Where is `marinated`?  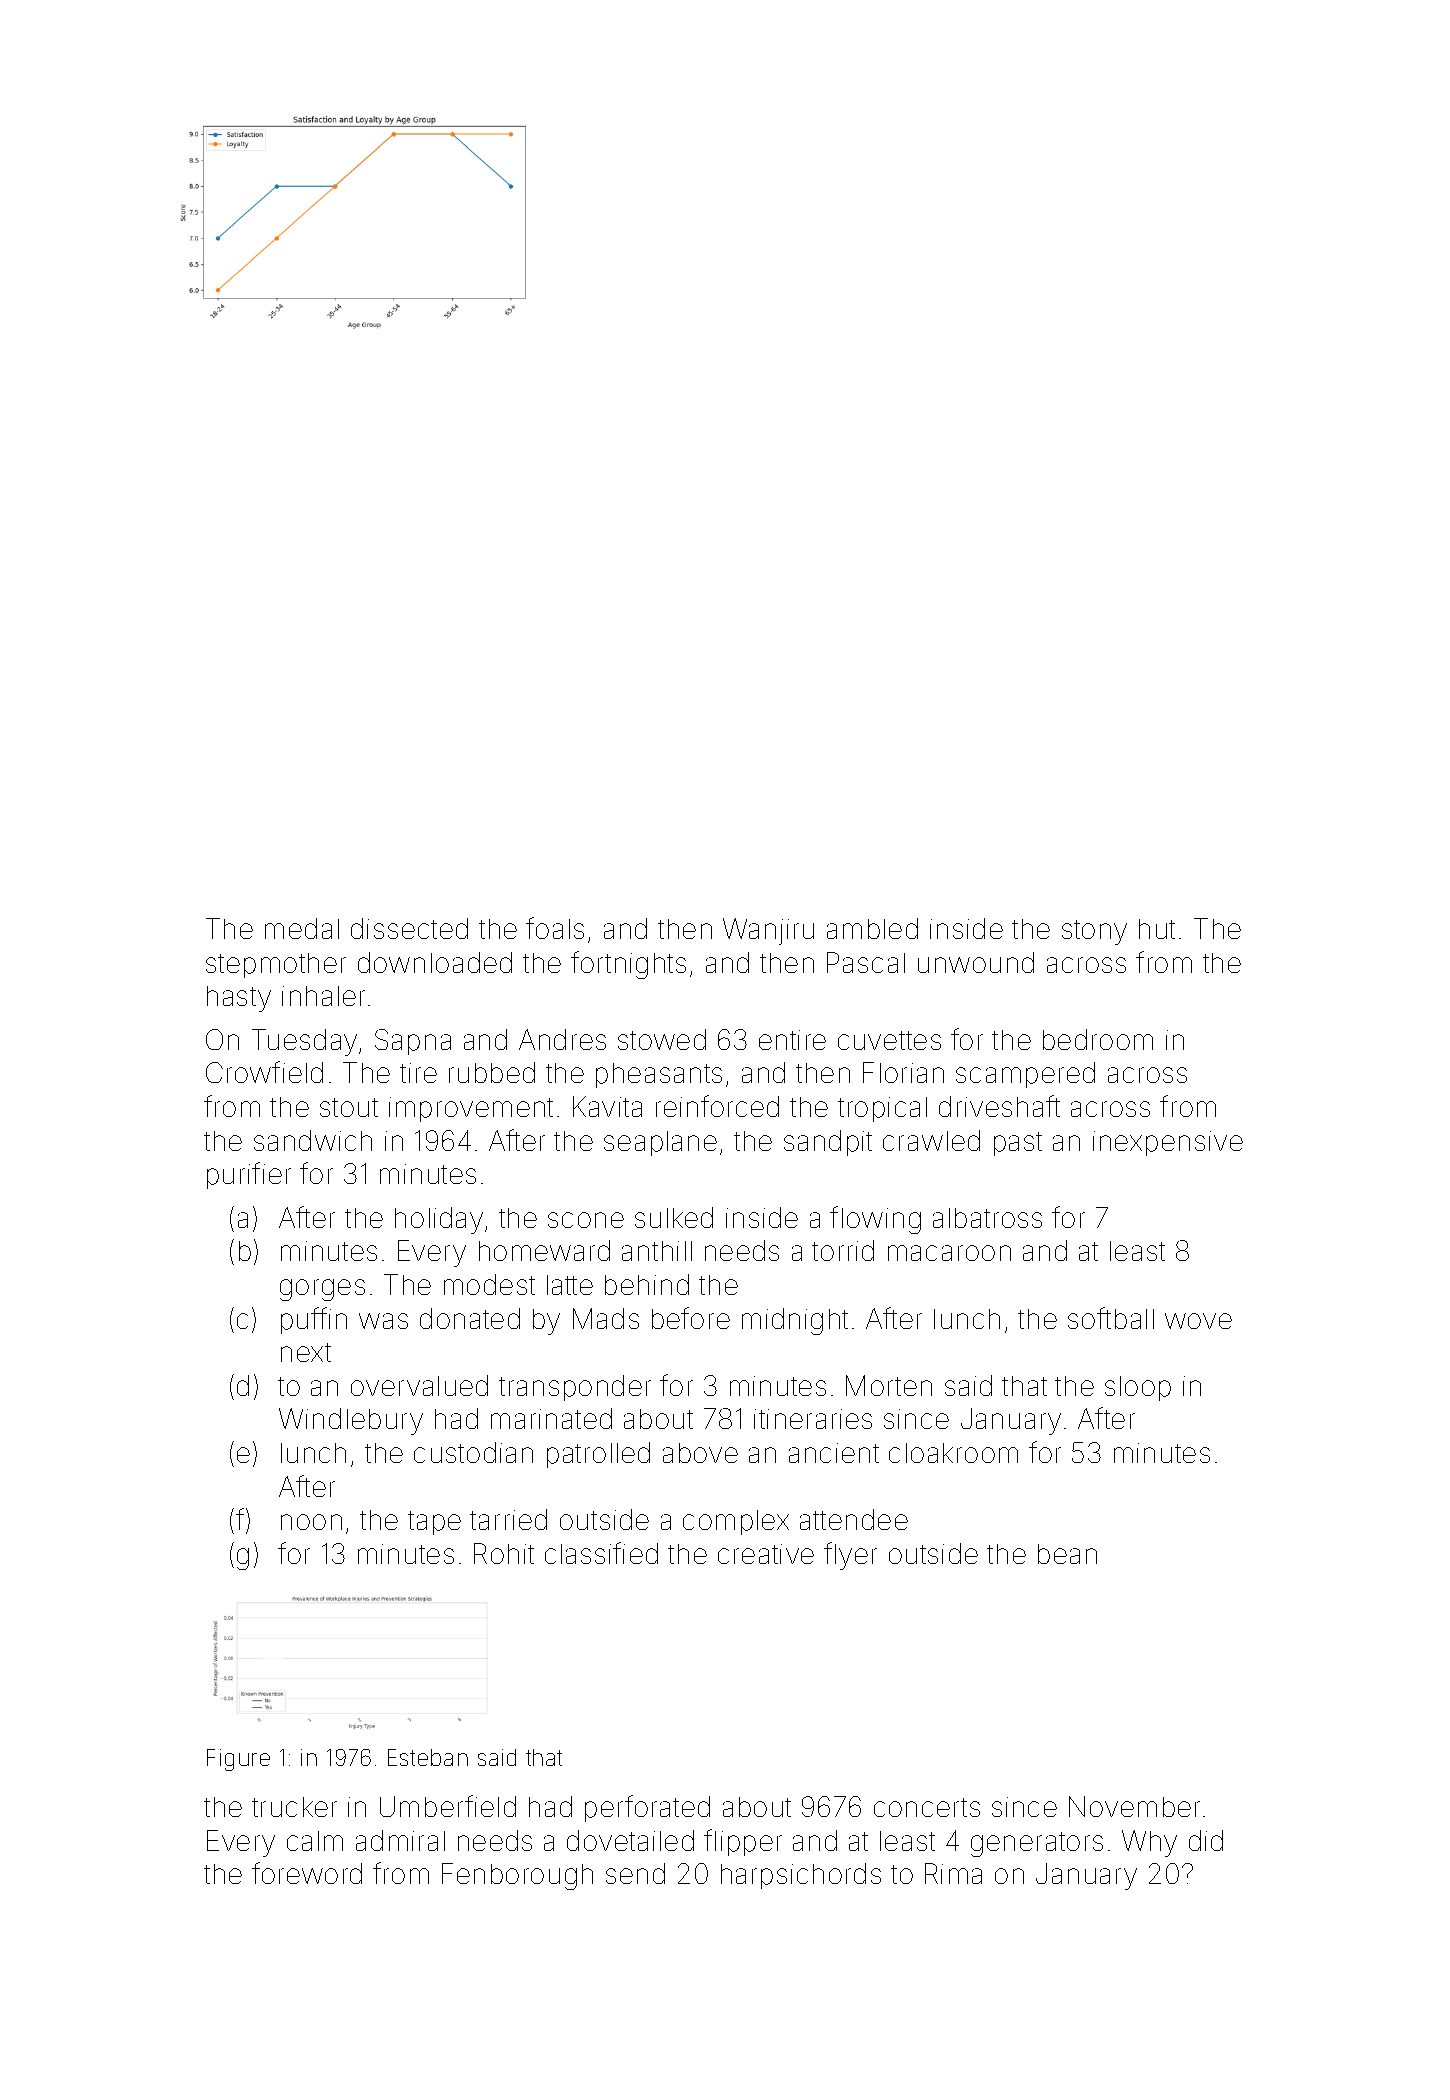
marinated is located at coordinates (551, 1418).
